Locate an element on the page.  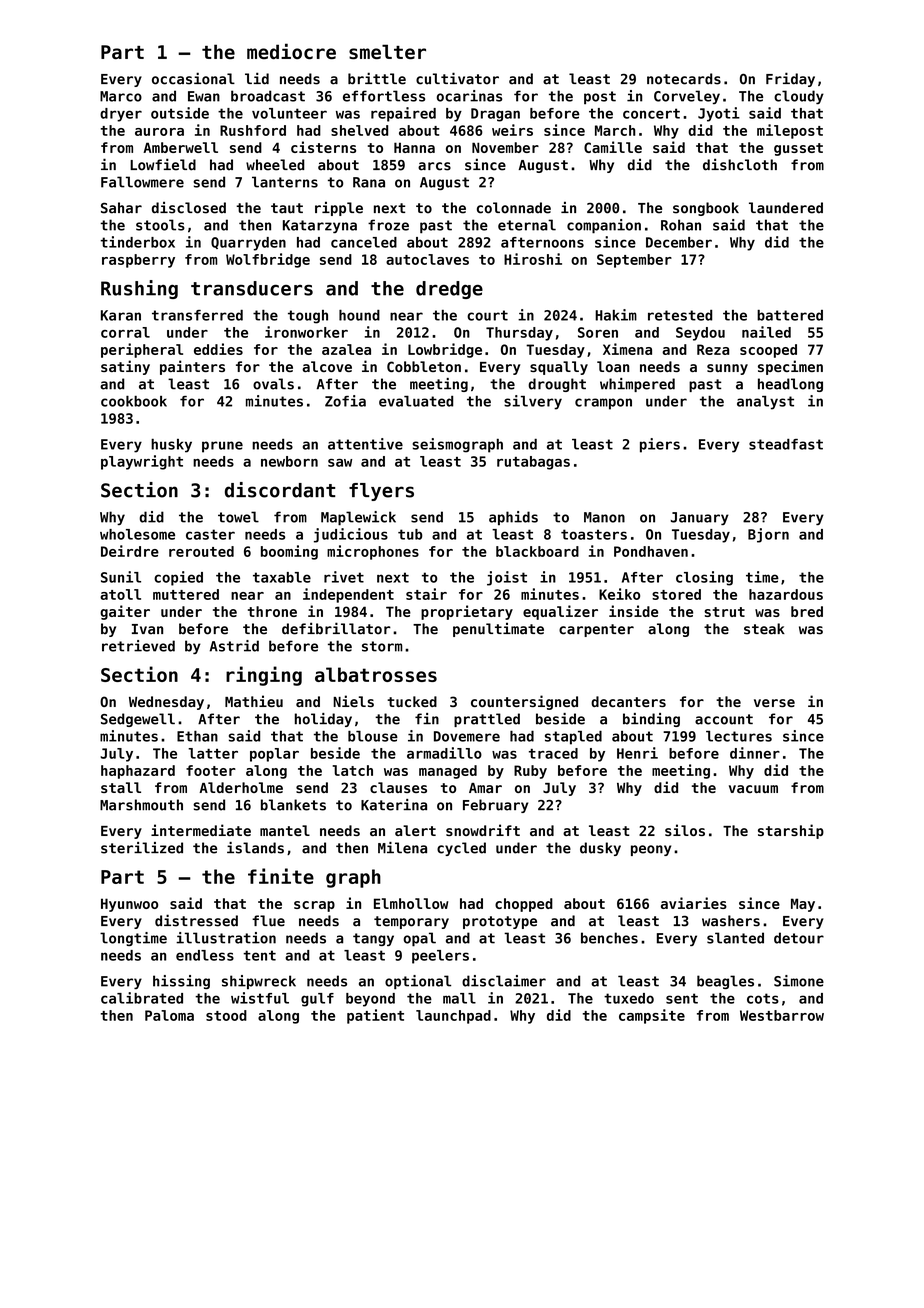
eddies is located at coordinates (218, 349).
